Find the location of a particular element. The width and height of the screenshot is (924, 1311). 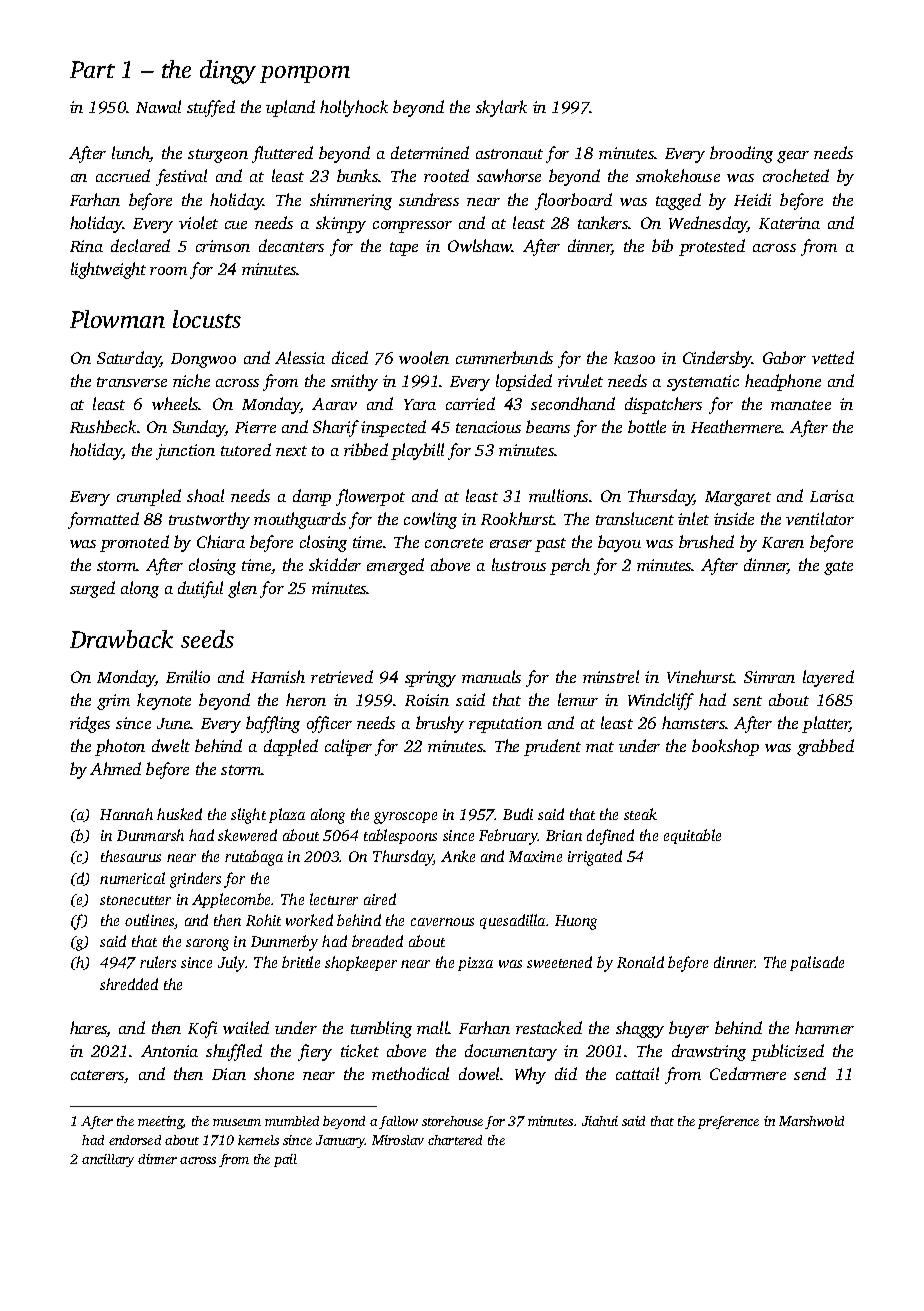

Miroslav is located at coordinates (398, 1140).
